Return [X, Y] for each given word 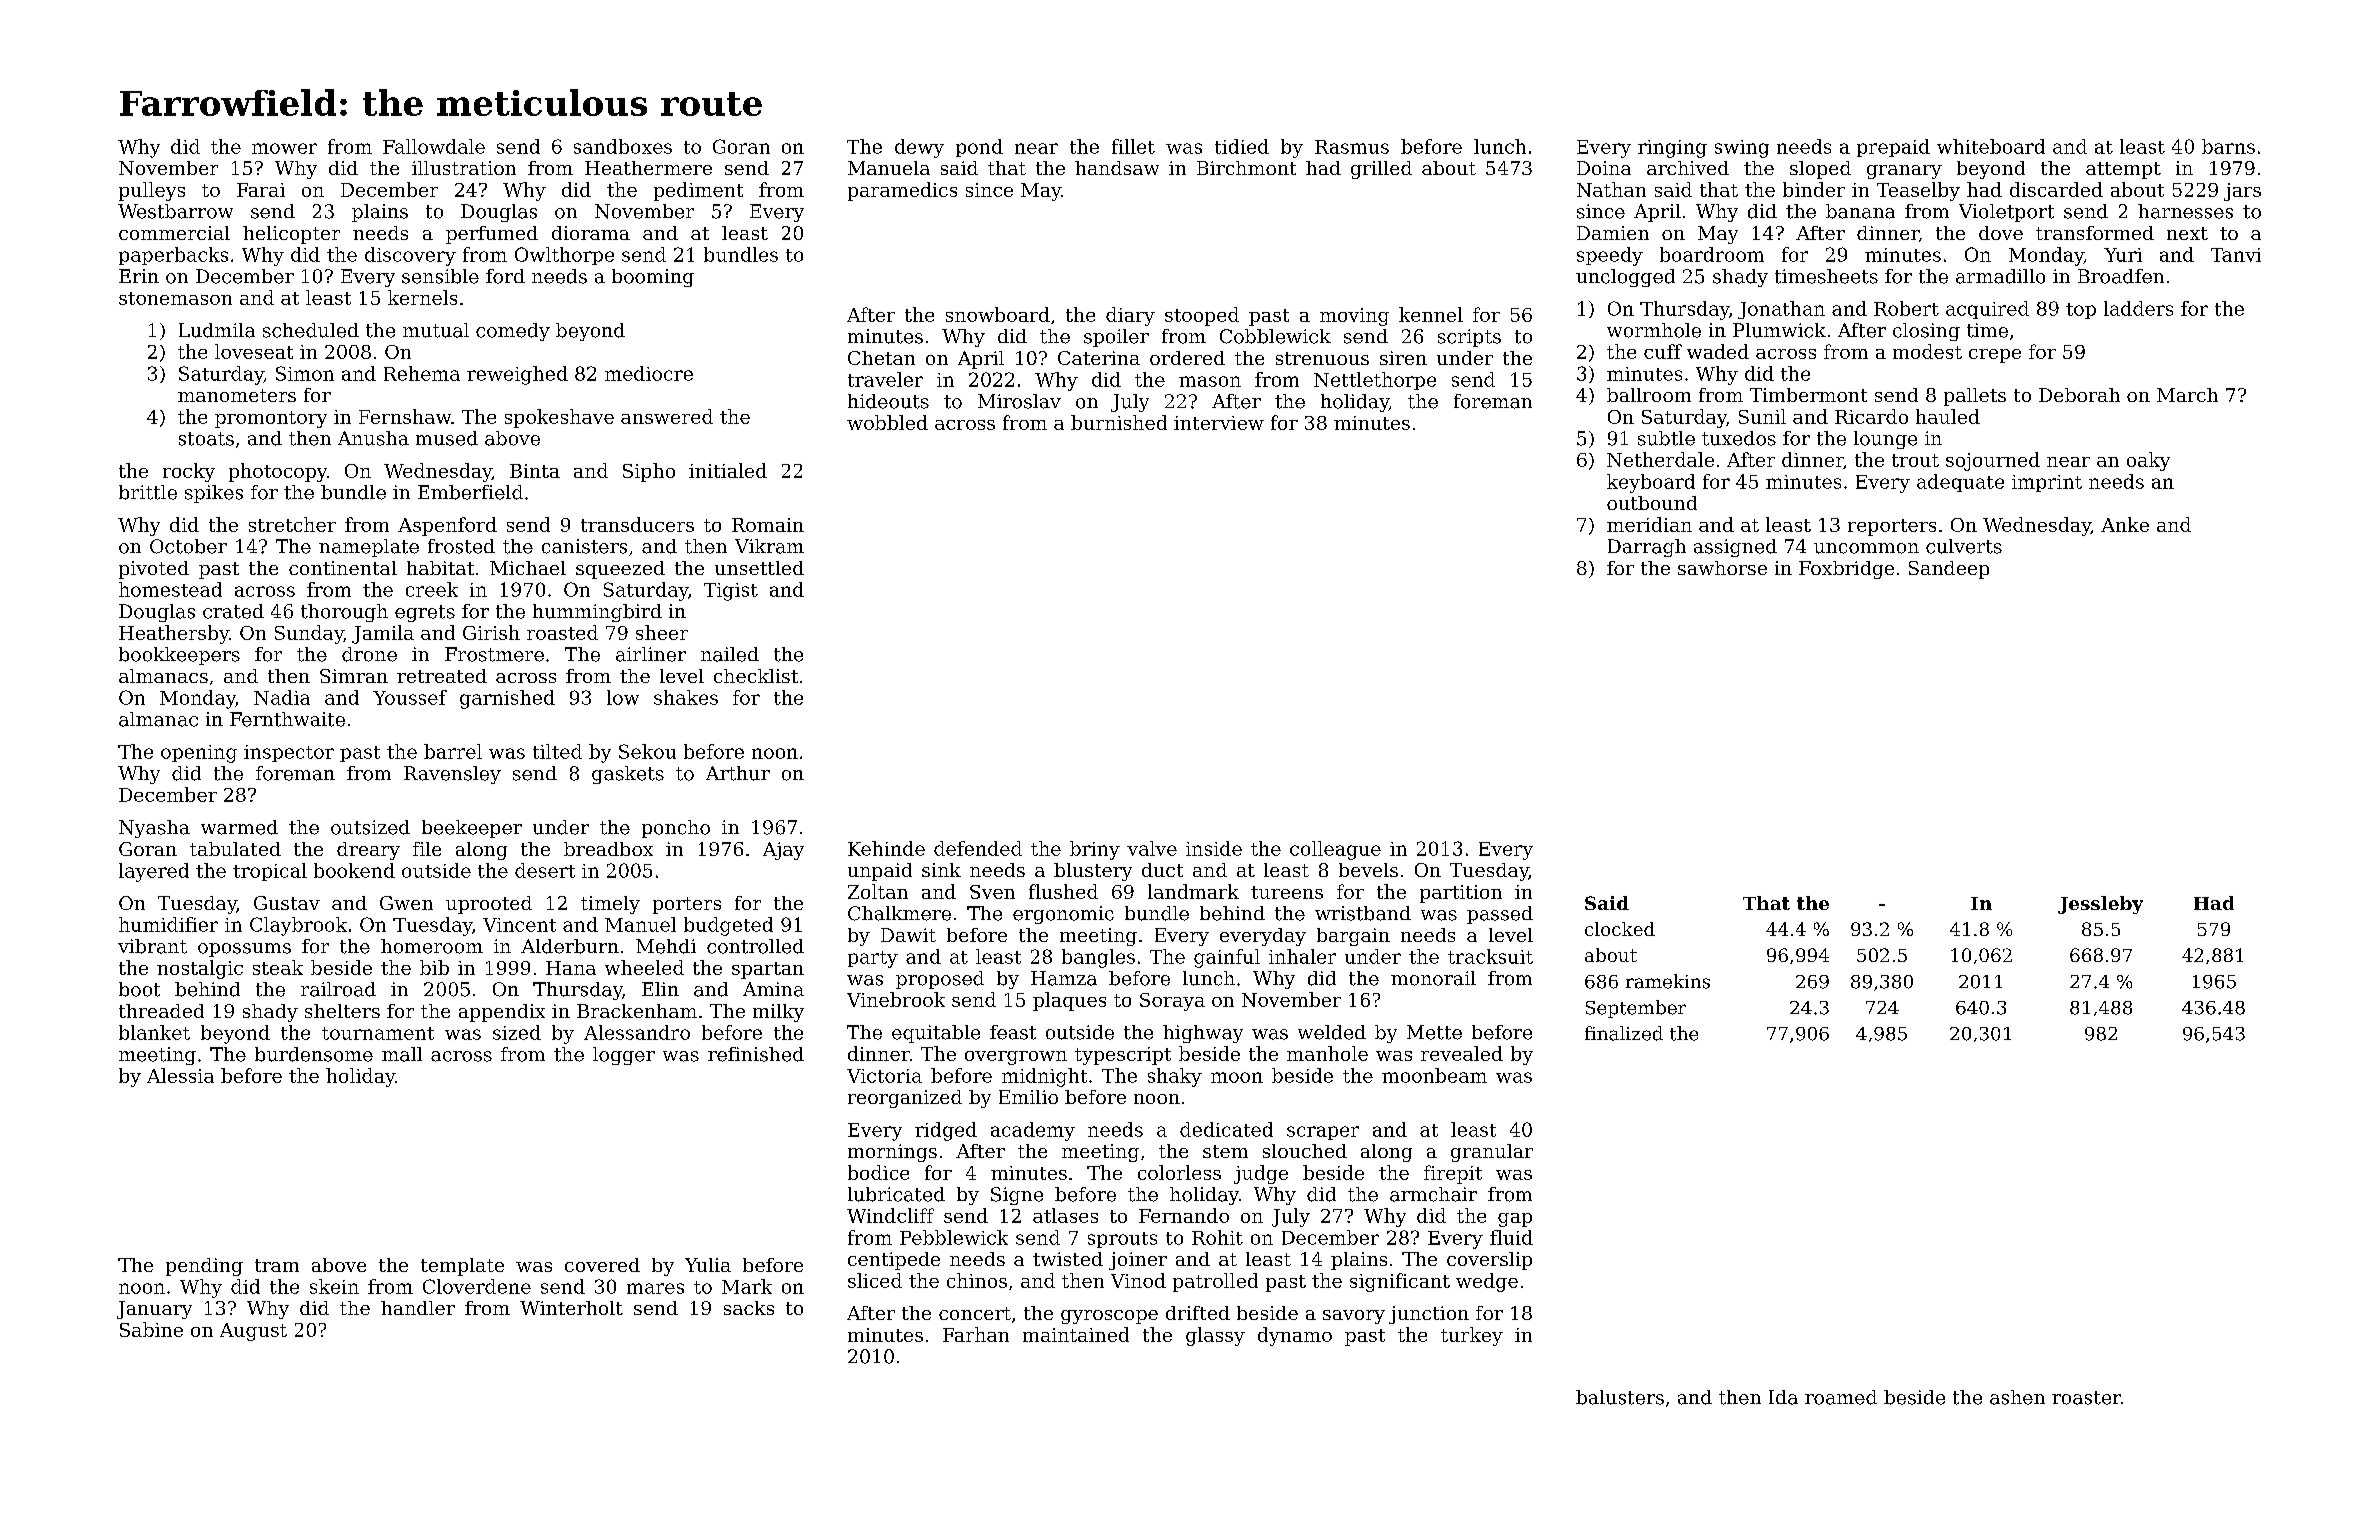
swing [1742, 149]
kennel [1431, 314]
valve [1152, 848]
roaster [2086, 1398]
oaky [2148, 461]
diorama [591, 233]
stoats [206, 439]
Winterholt [571, 1308]
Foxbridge [1846, 570]
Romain [768, 525]
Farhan [976, 1334]
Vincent [519, 925]
